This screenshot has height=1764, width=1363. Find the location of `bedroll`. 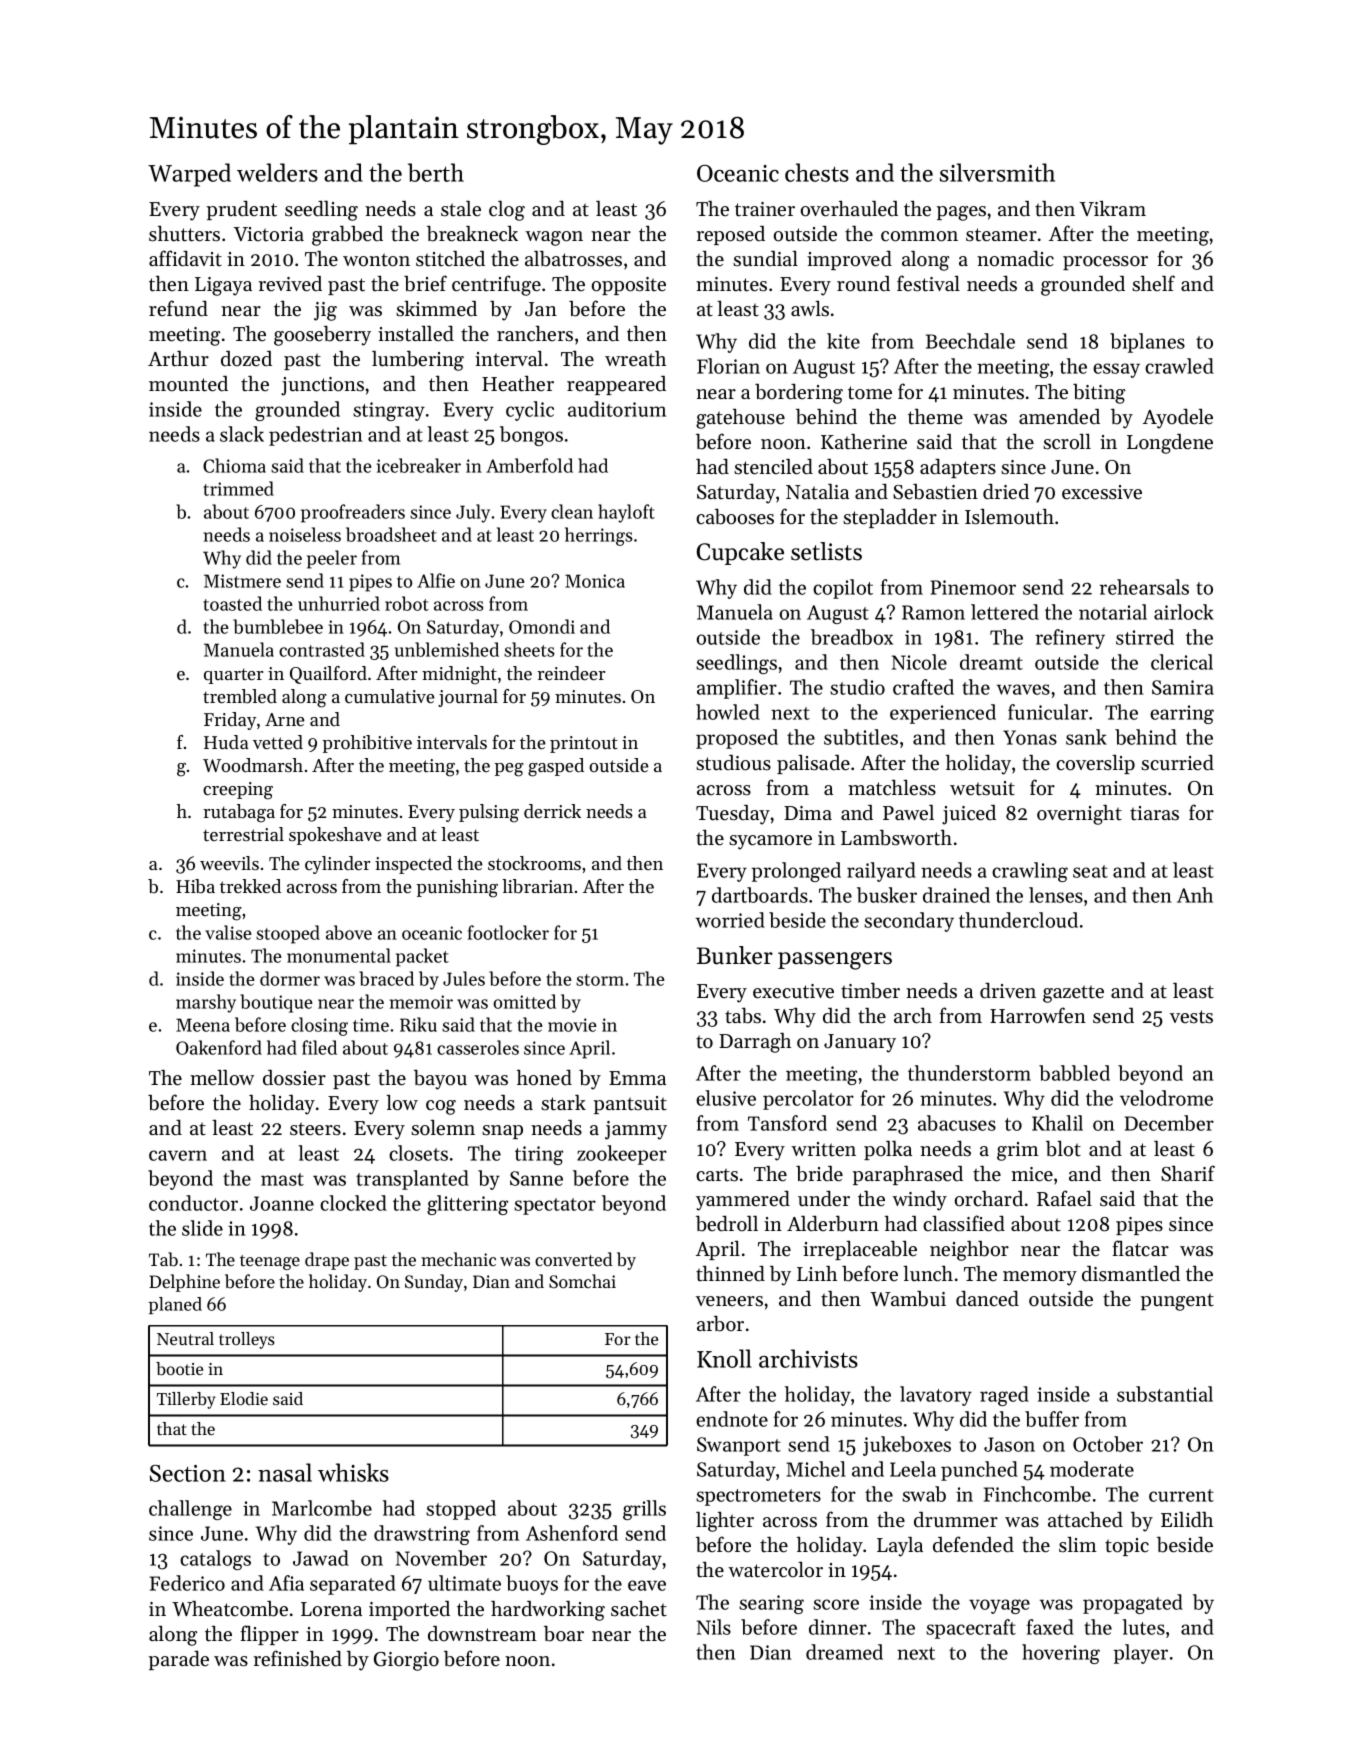

bedroll is located at coordinates (727, 1224).
